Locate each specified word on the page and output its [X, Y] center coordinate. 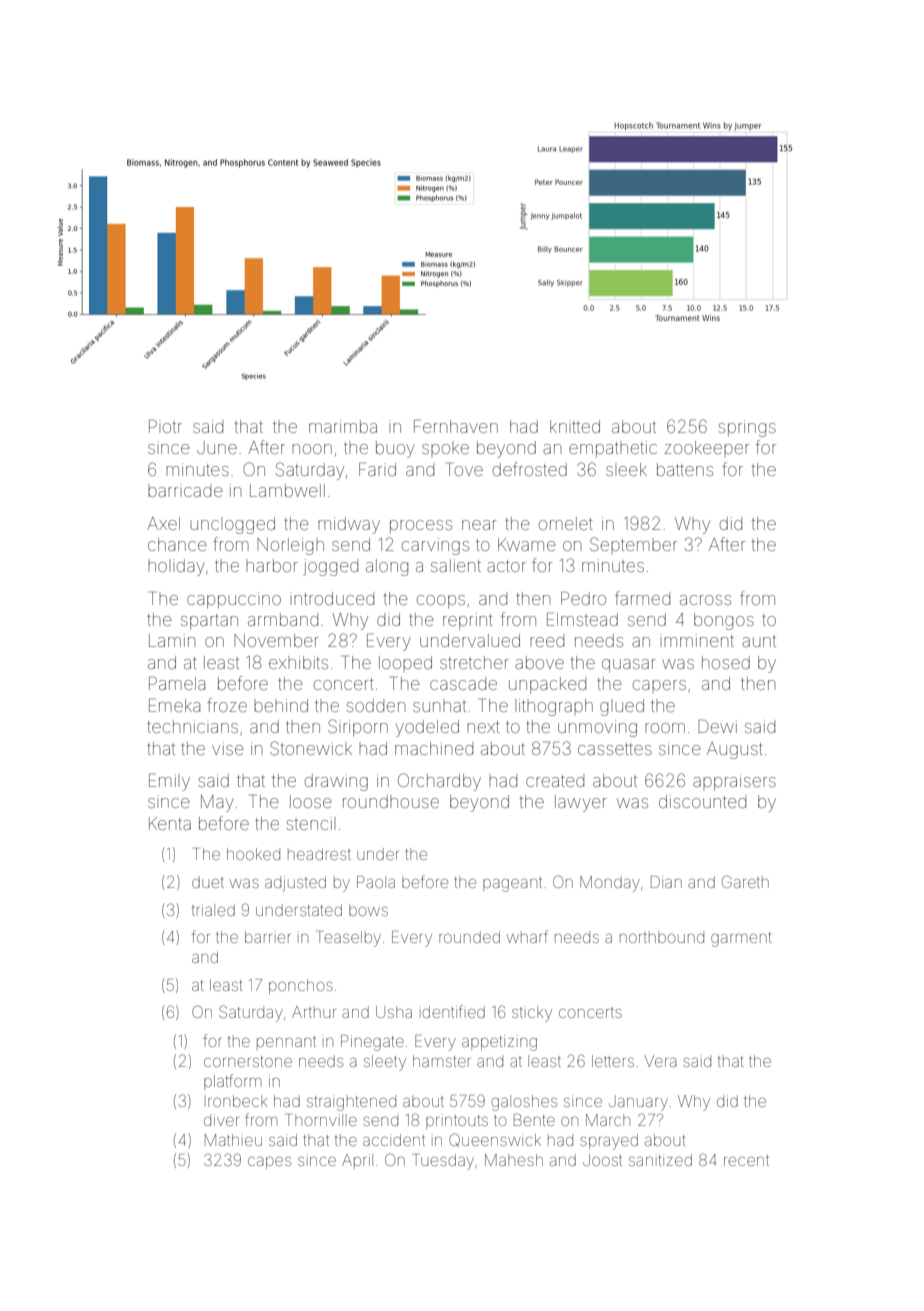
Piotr [165, 426]
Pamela [177, 683]
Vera [661, 1061]
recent [746, 1160]
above [539, 662]
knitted [575, 426]
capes [269, 1163]
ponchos [301, 986]
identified [452, 1011]
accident [394, 1140]
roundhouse [391, 801]
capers [659, 686]
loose [311, 801]
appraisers [734, 782]
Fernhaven [456, 426]
